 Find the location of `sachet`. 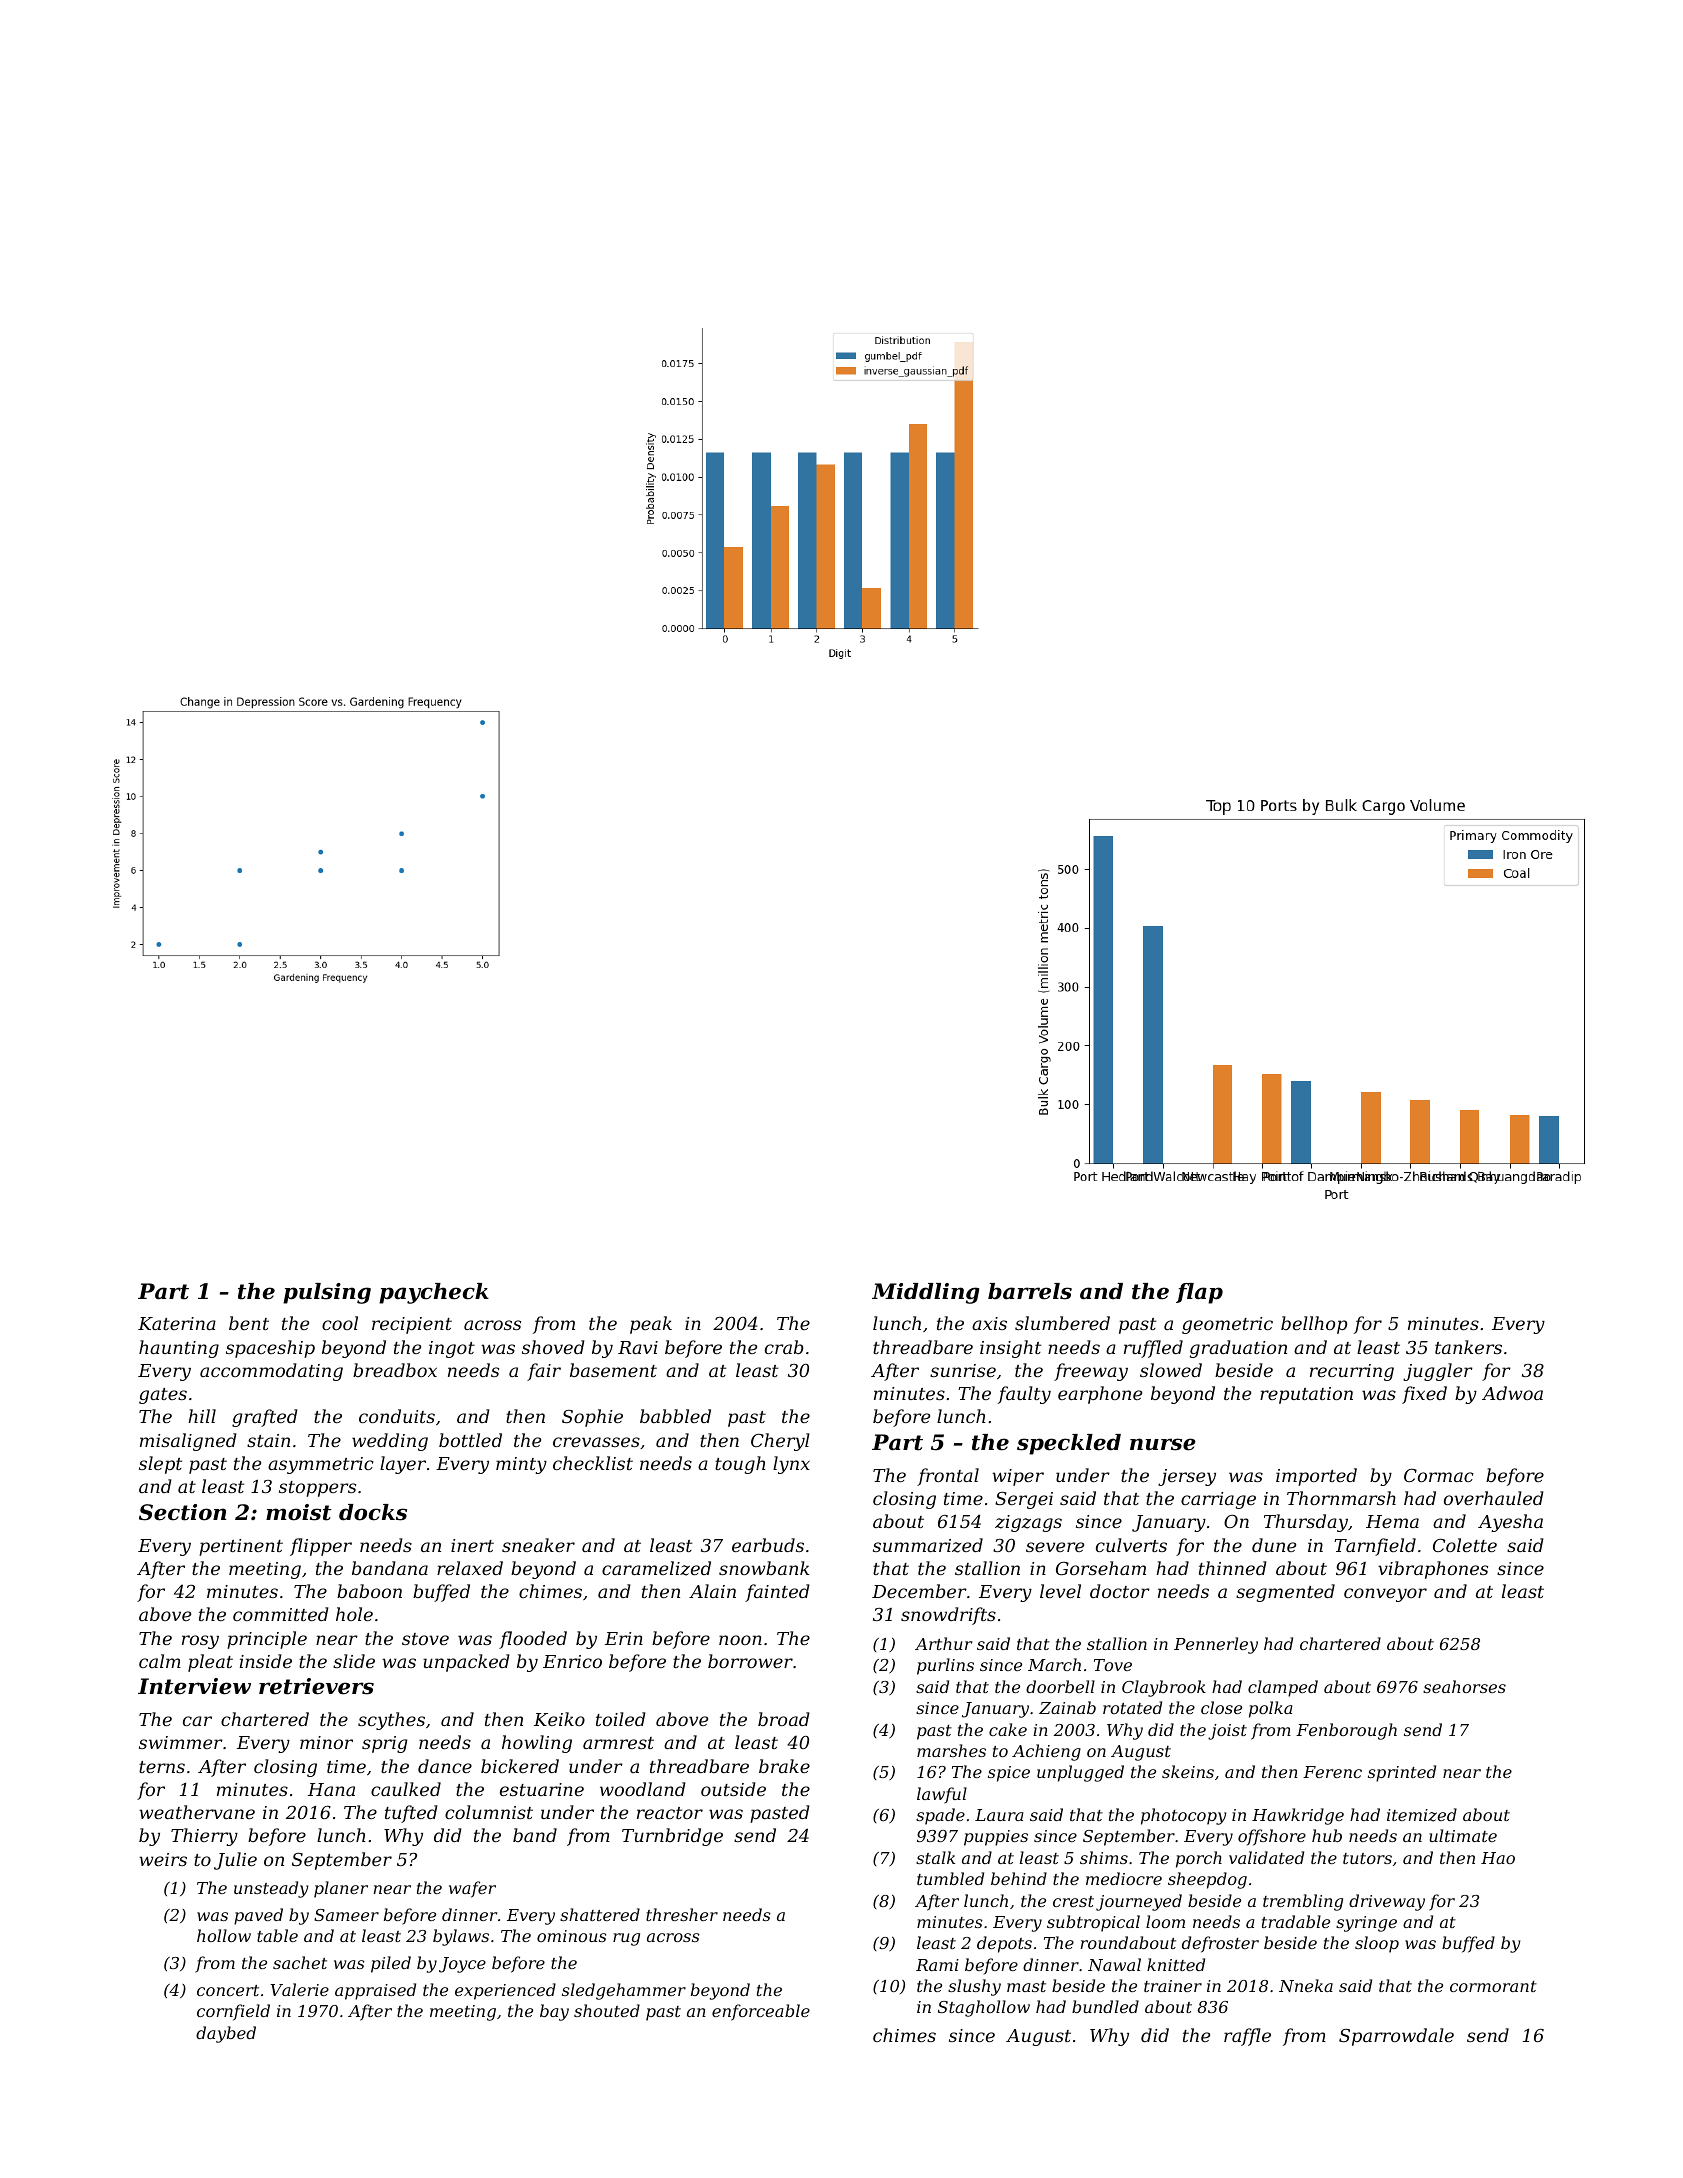

sachet is located at coordinates (300, 1962).
